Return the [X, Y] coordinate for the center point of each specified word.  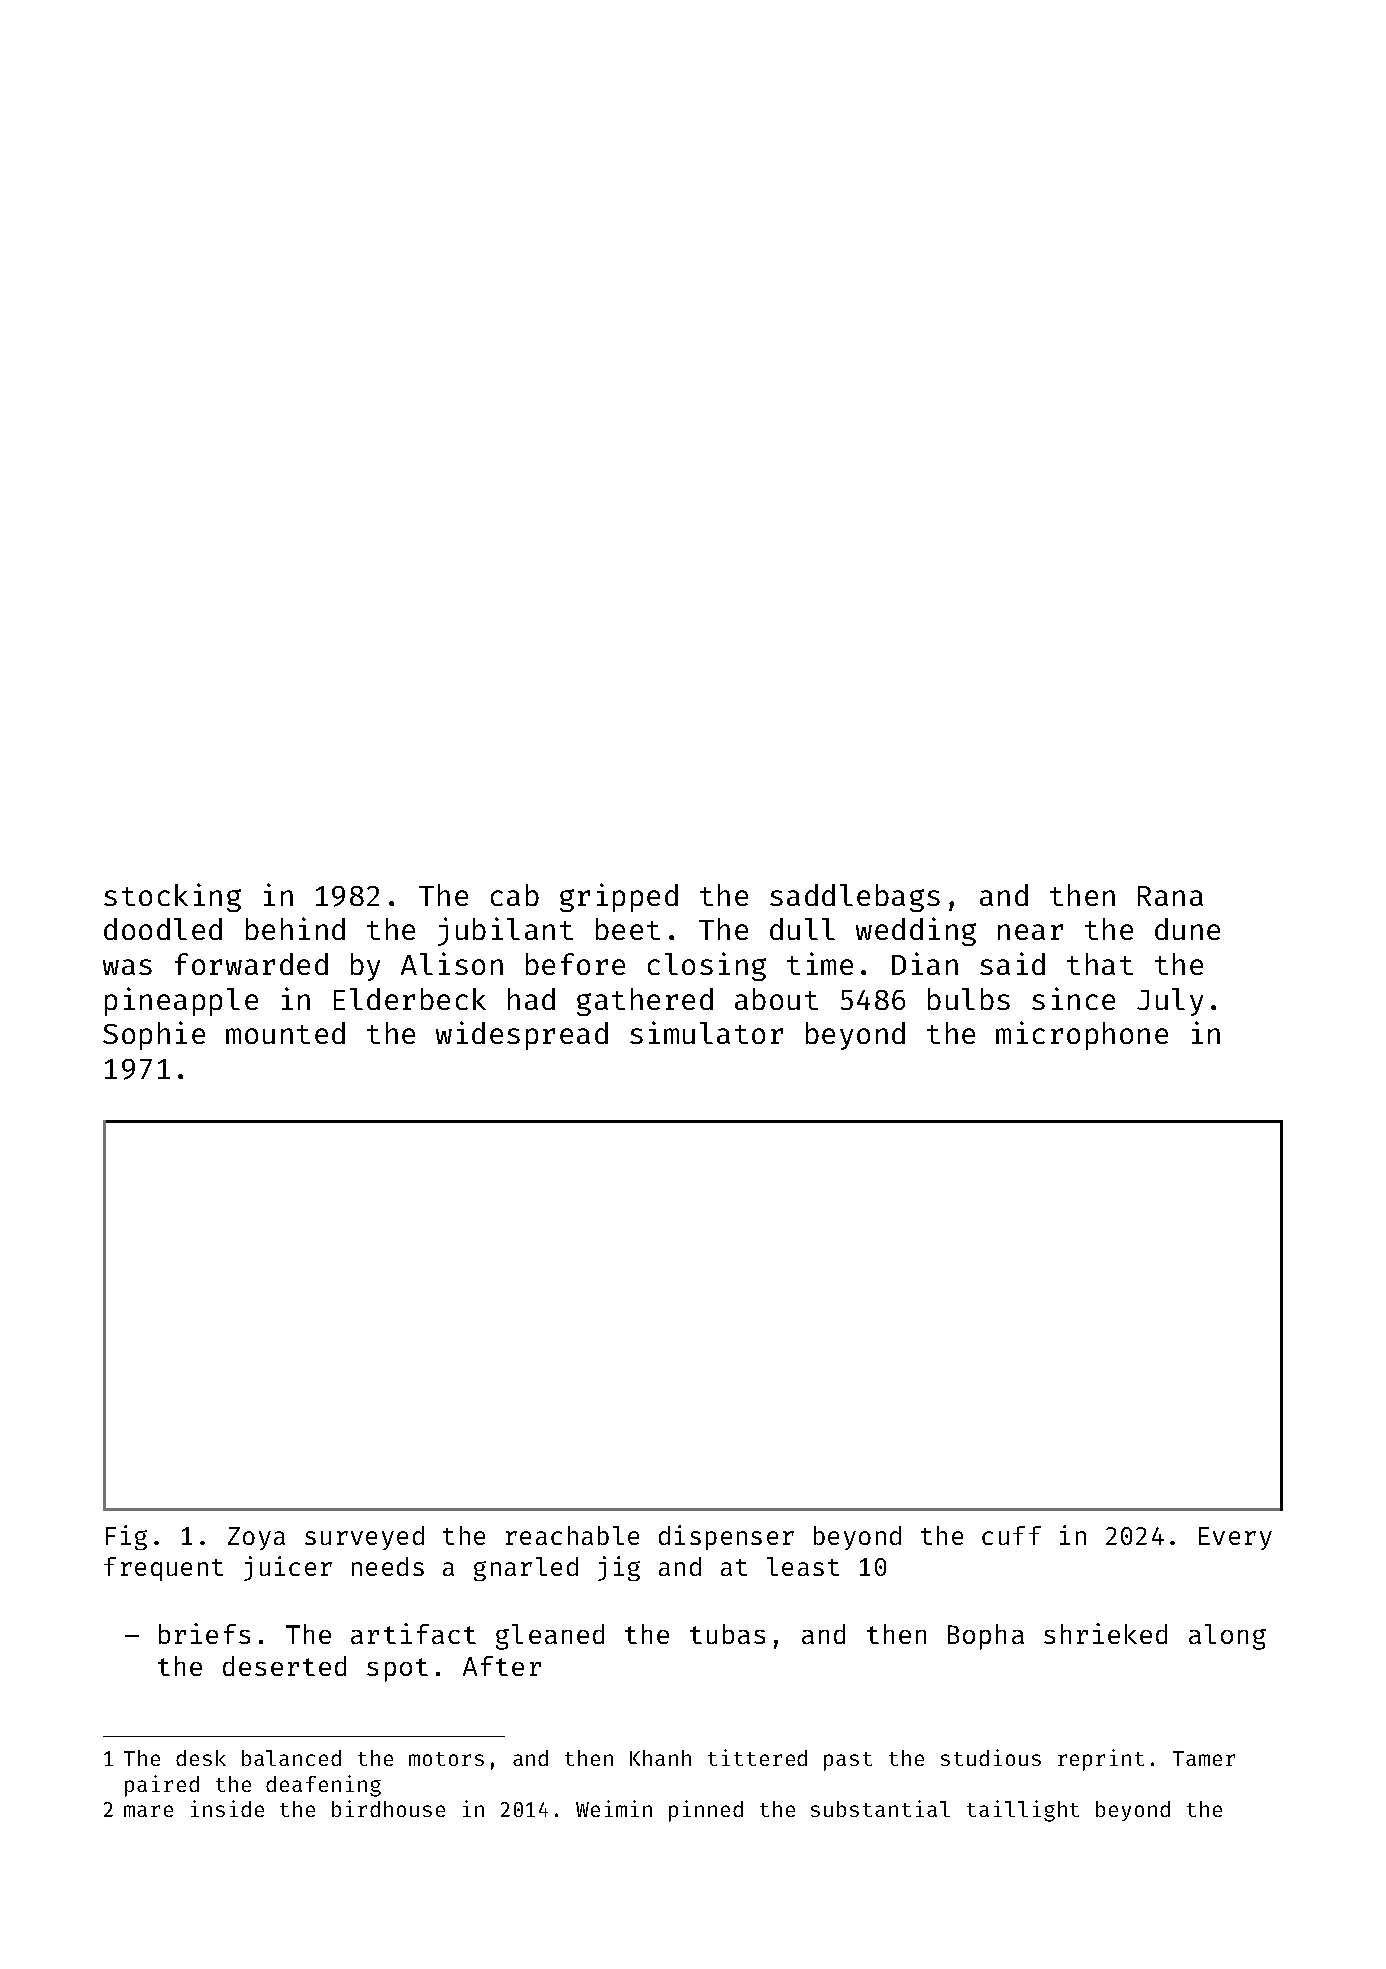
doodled [163, 929]
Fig [126, 1537]
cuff [1011, 1535]
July [1170, 1002]
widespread [522, 1035]
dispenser [726, 1537]
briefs [204, 1633]
